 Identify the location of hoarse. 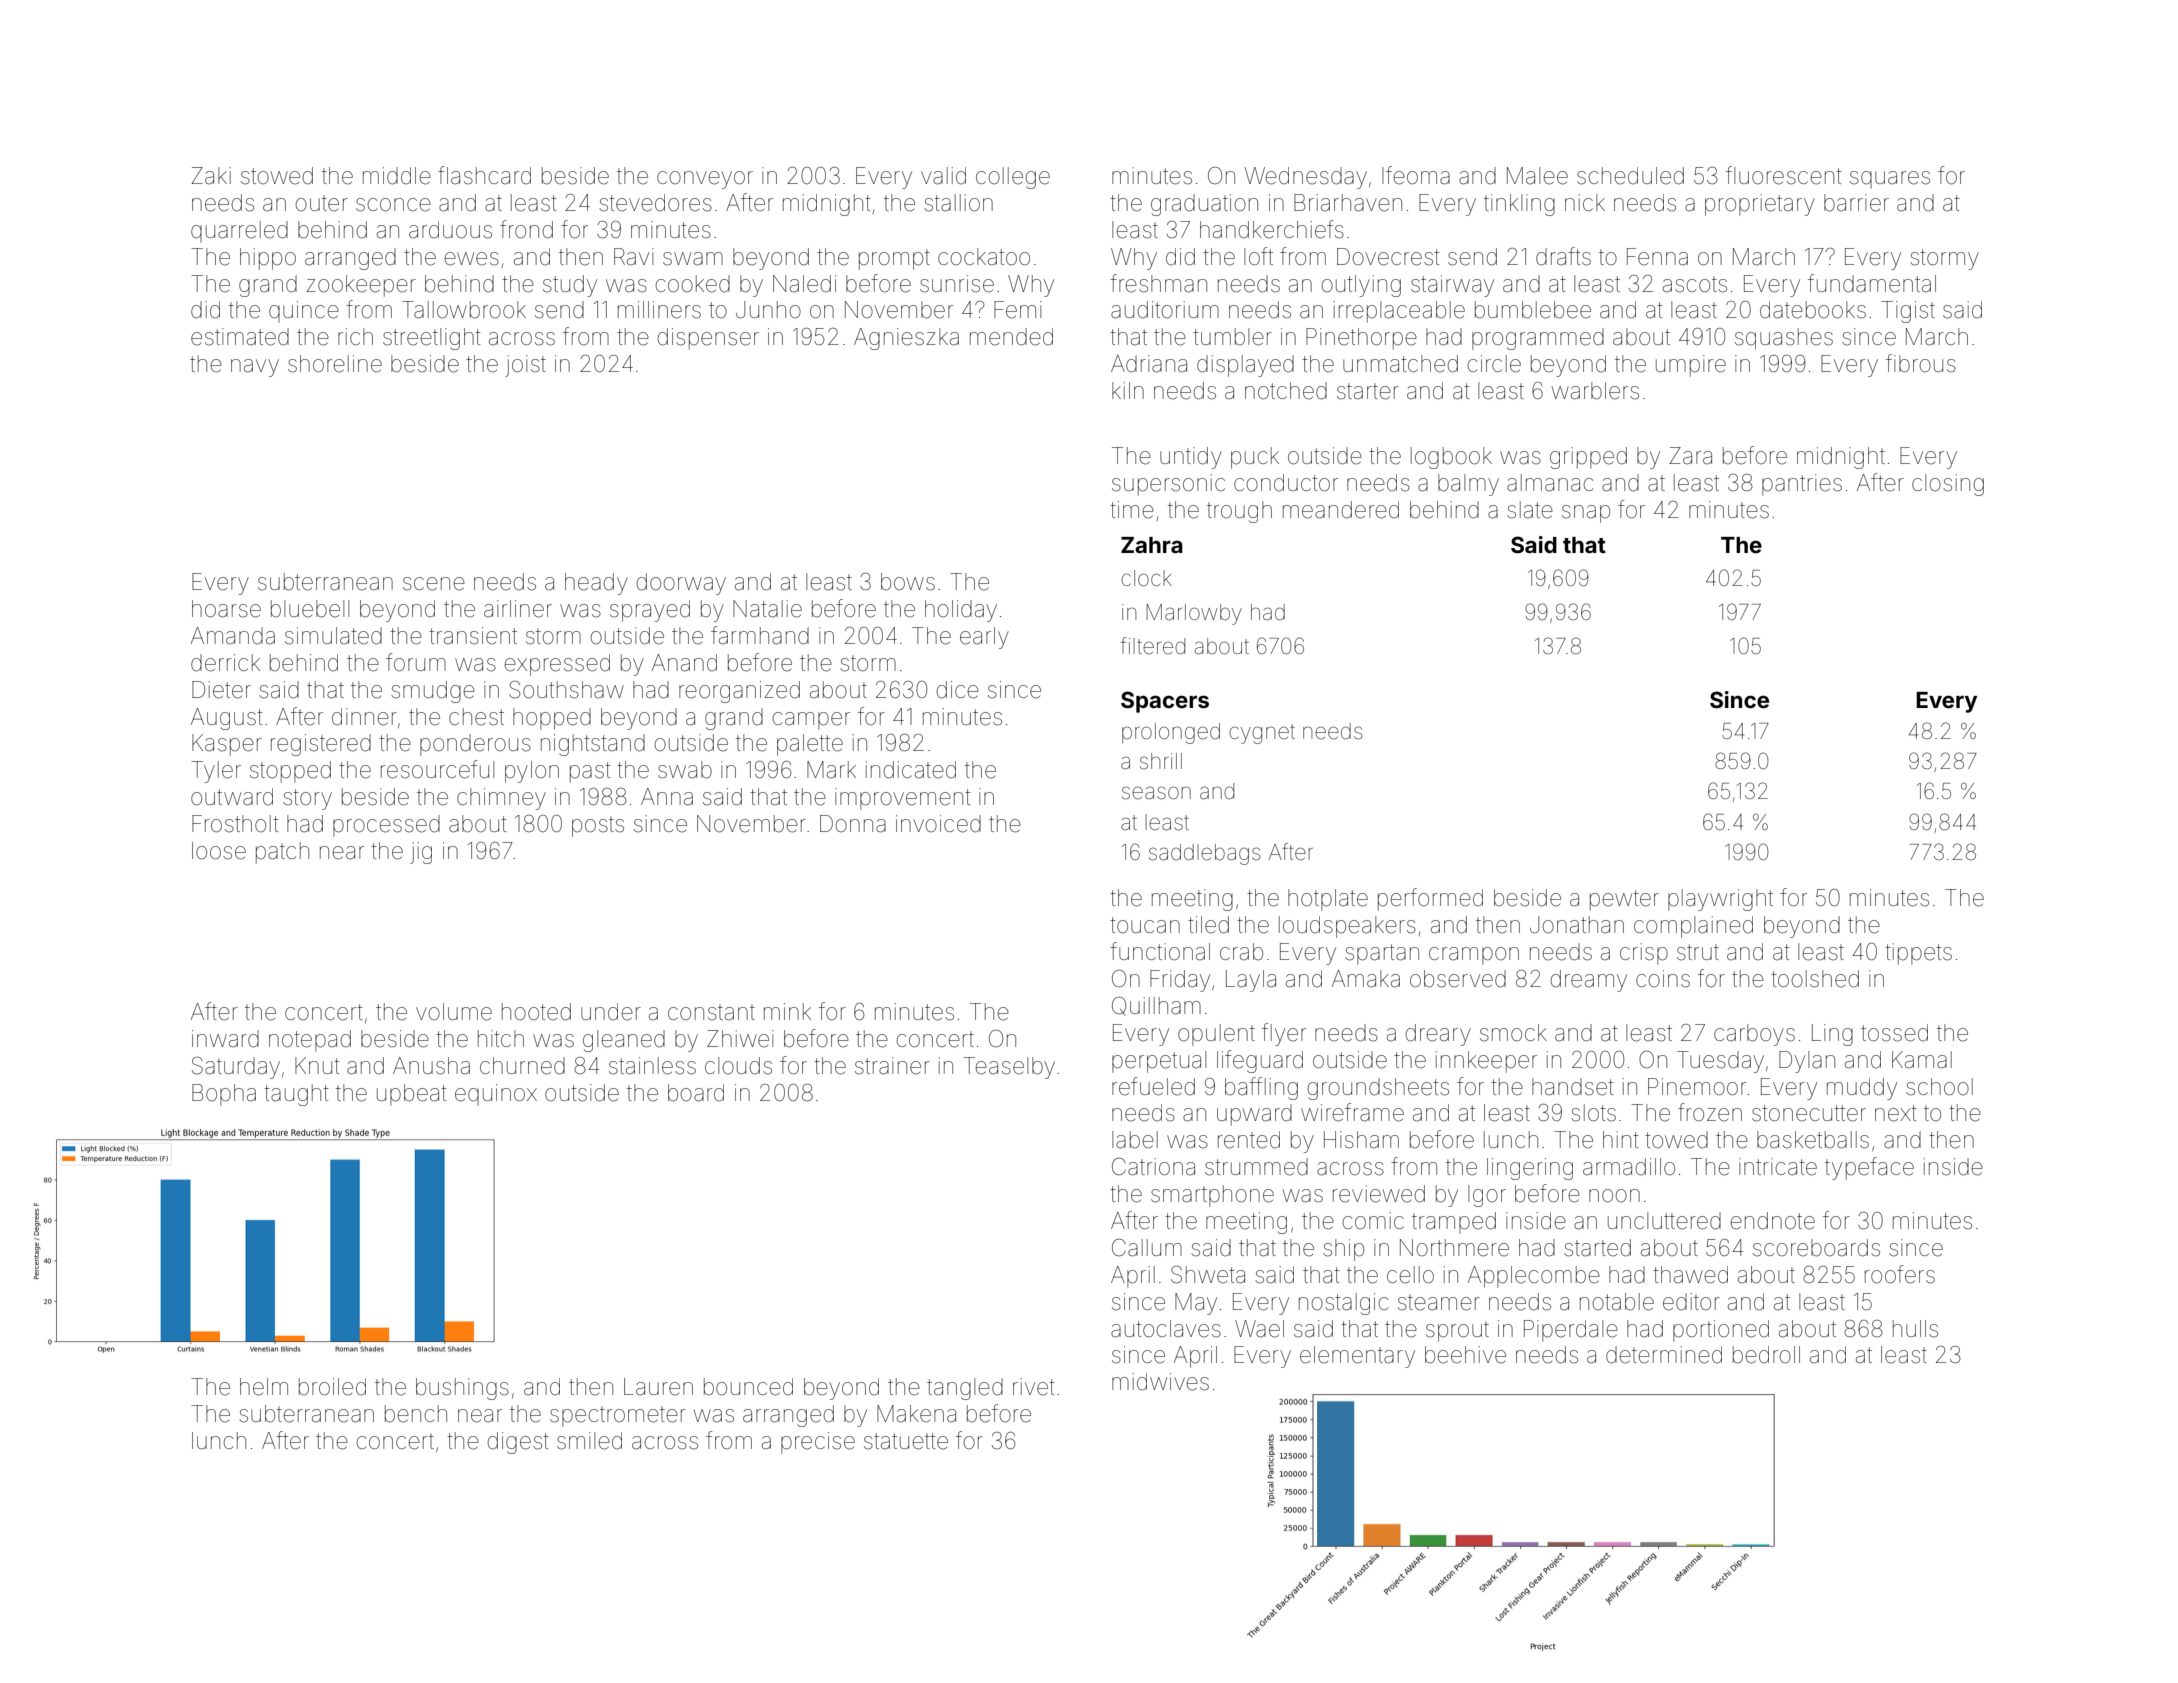
(226, 609).
